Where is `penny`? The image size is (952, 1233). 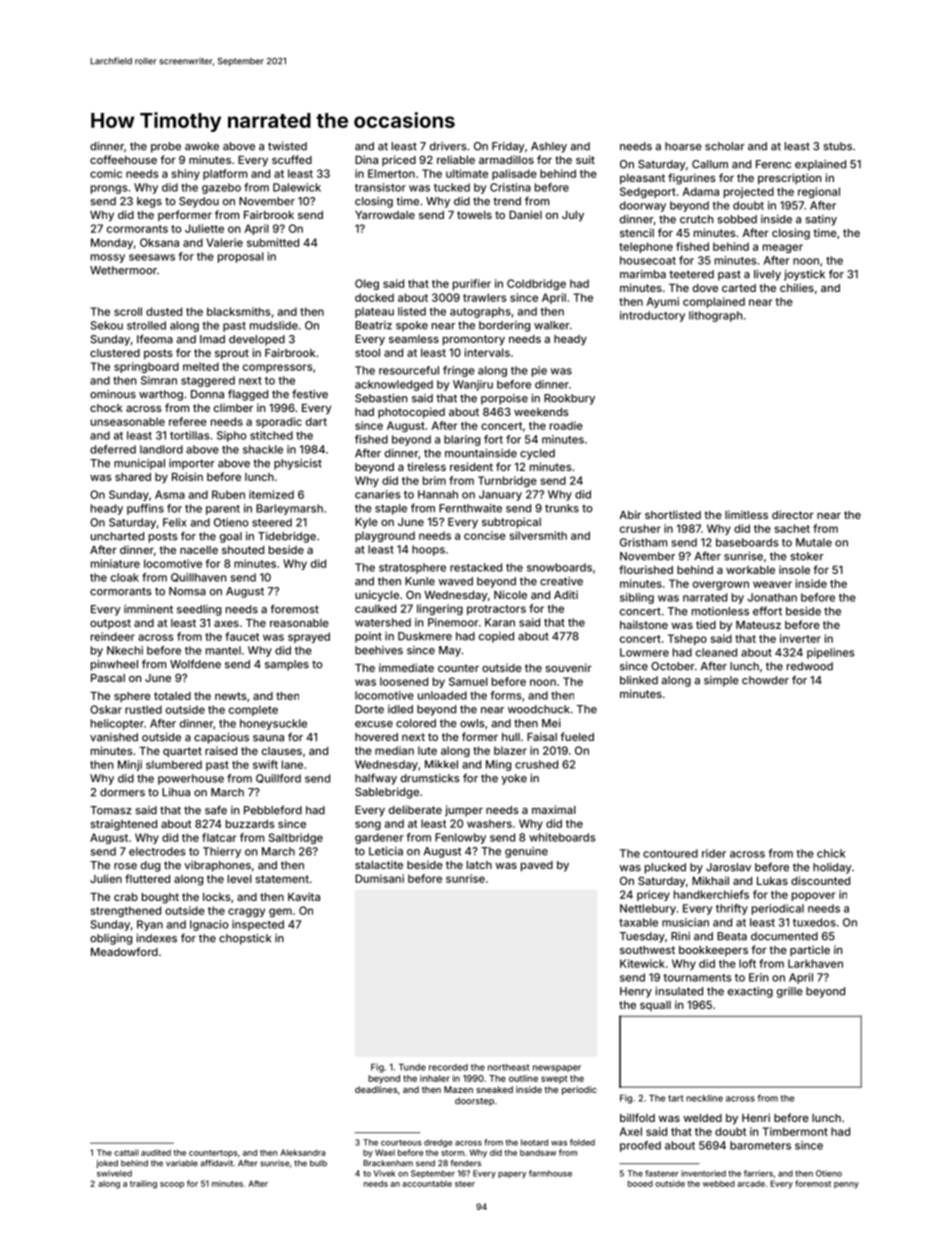 penny is located at coordinates (846, 1185).
